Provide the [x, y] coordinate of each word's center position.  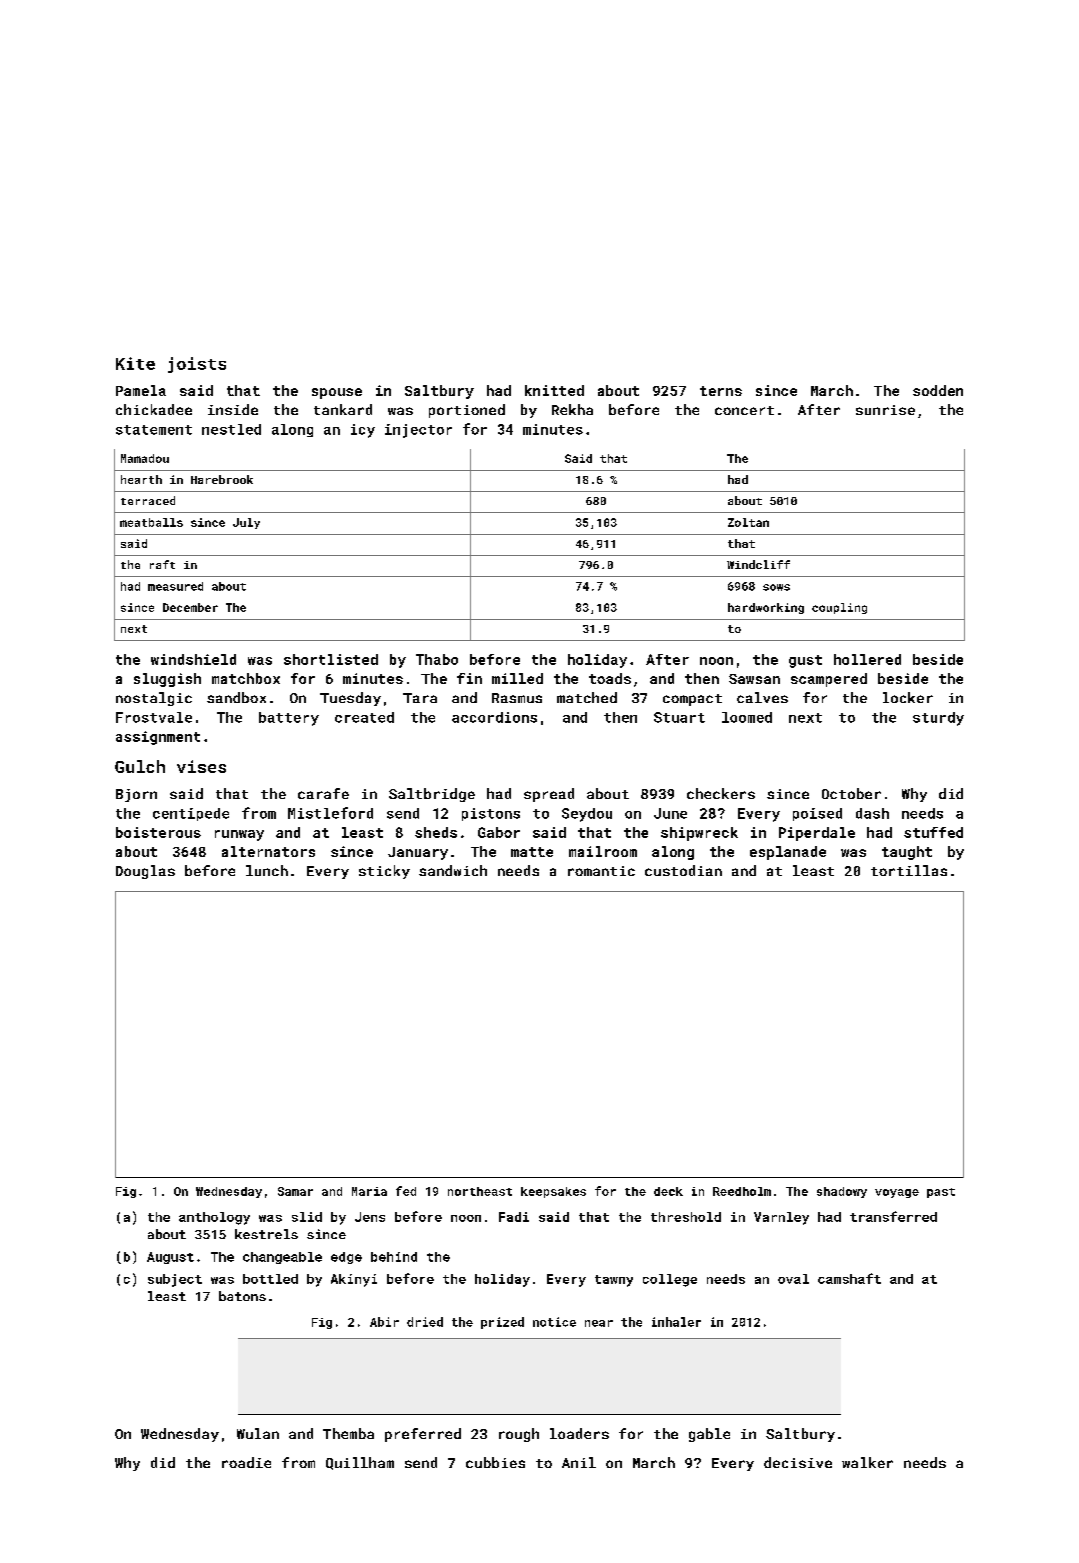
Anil [579, 1462]
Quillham [360, 1463]
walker [867, 1462]
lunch [267, 870]
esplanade [788, 853]
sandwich [453, 870]
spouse [337, 393]
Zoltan [748, 522]
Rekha [572, 409]
